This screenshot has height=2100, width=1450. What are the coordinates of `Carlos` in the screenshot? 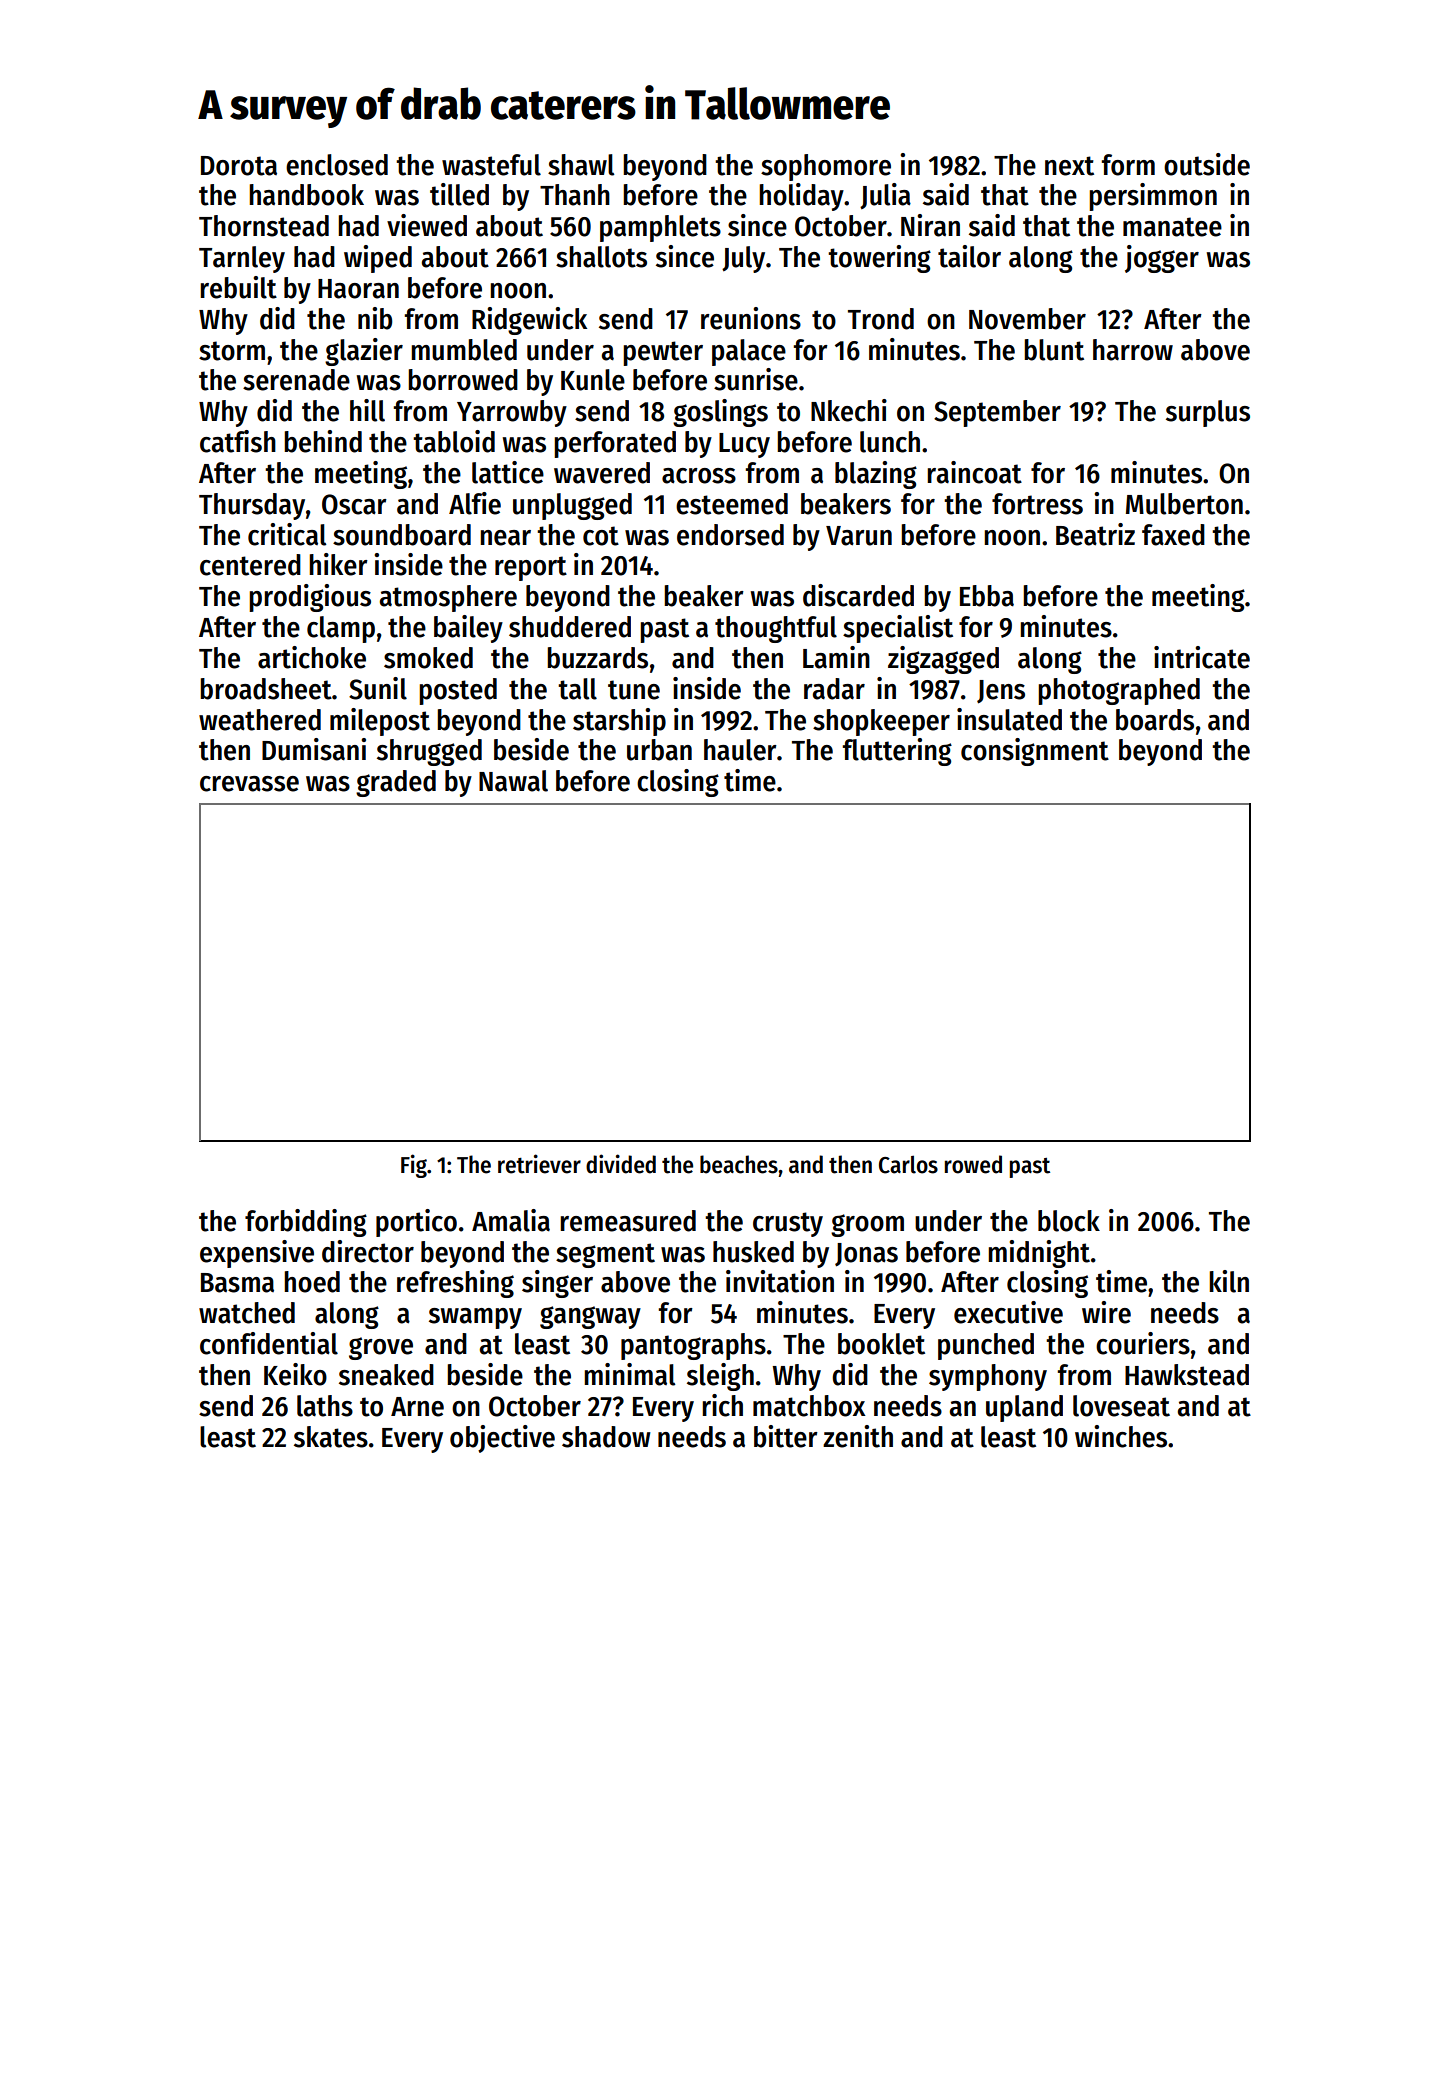 It's located at (908, 1164).
